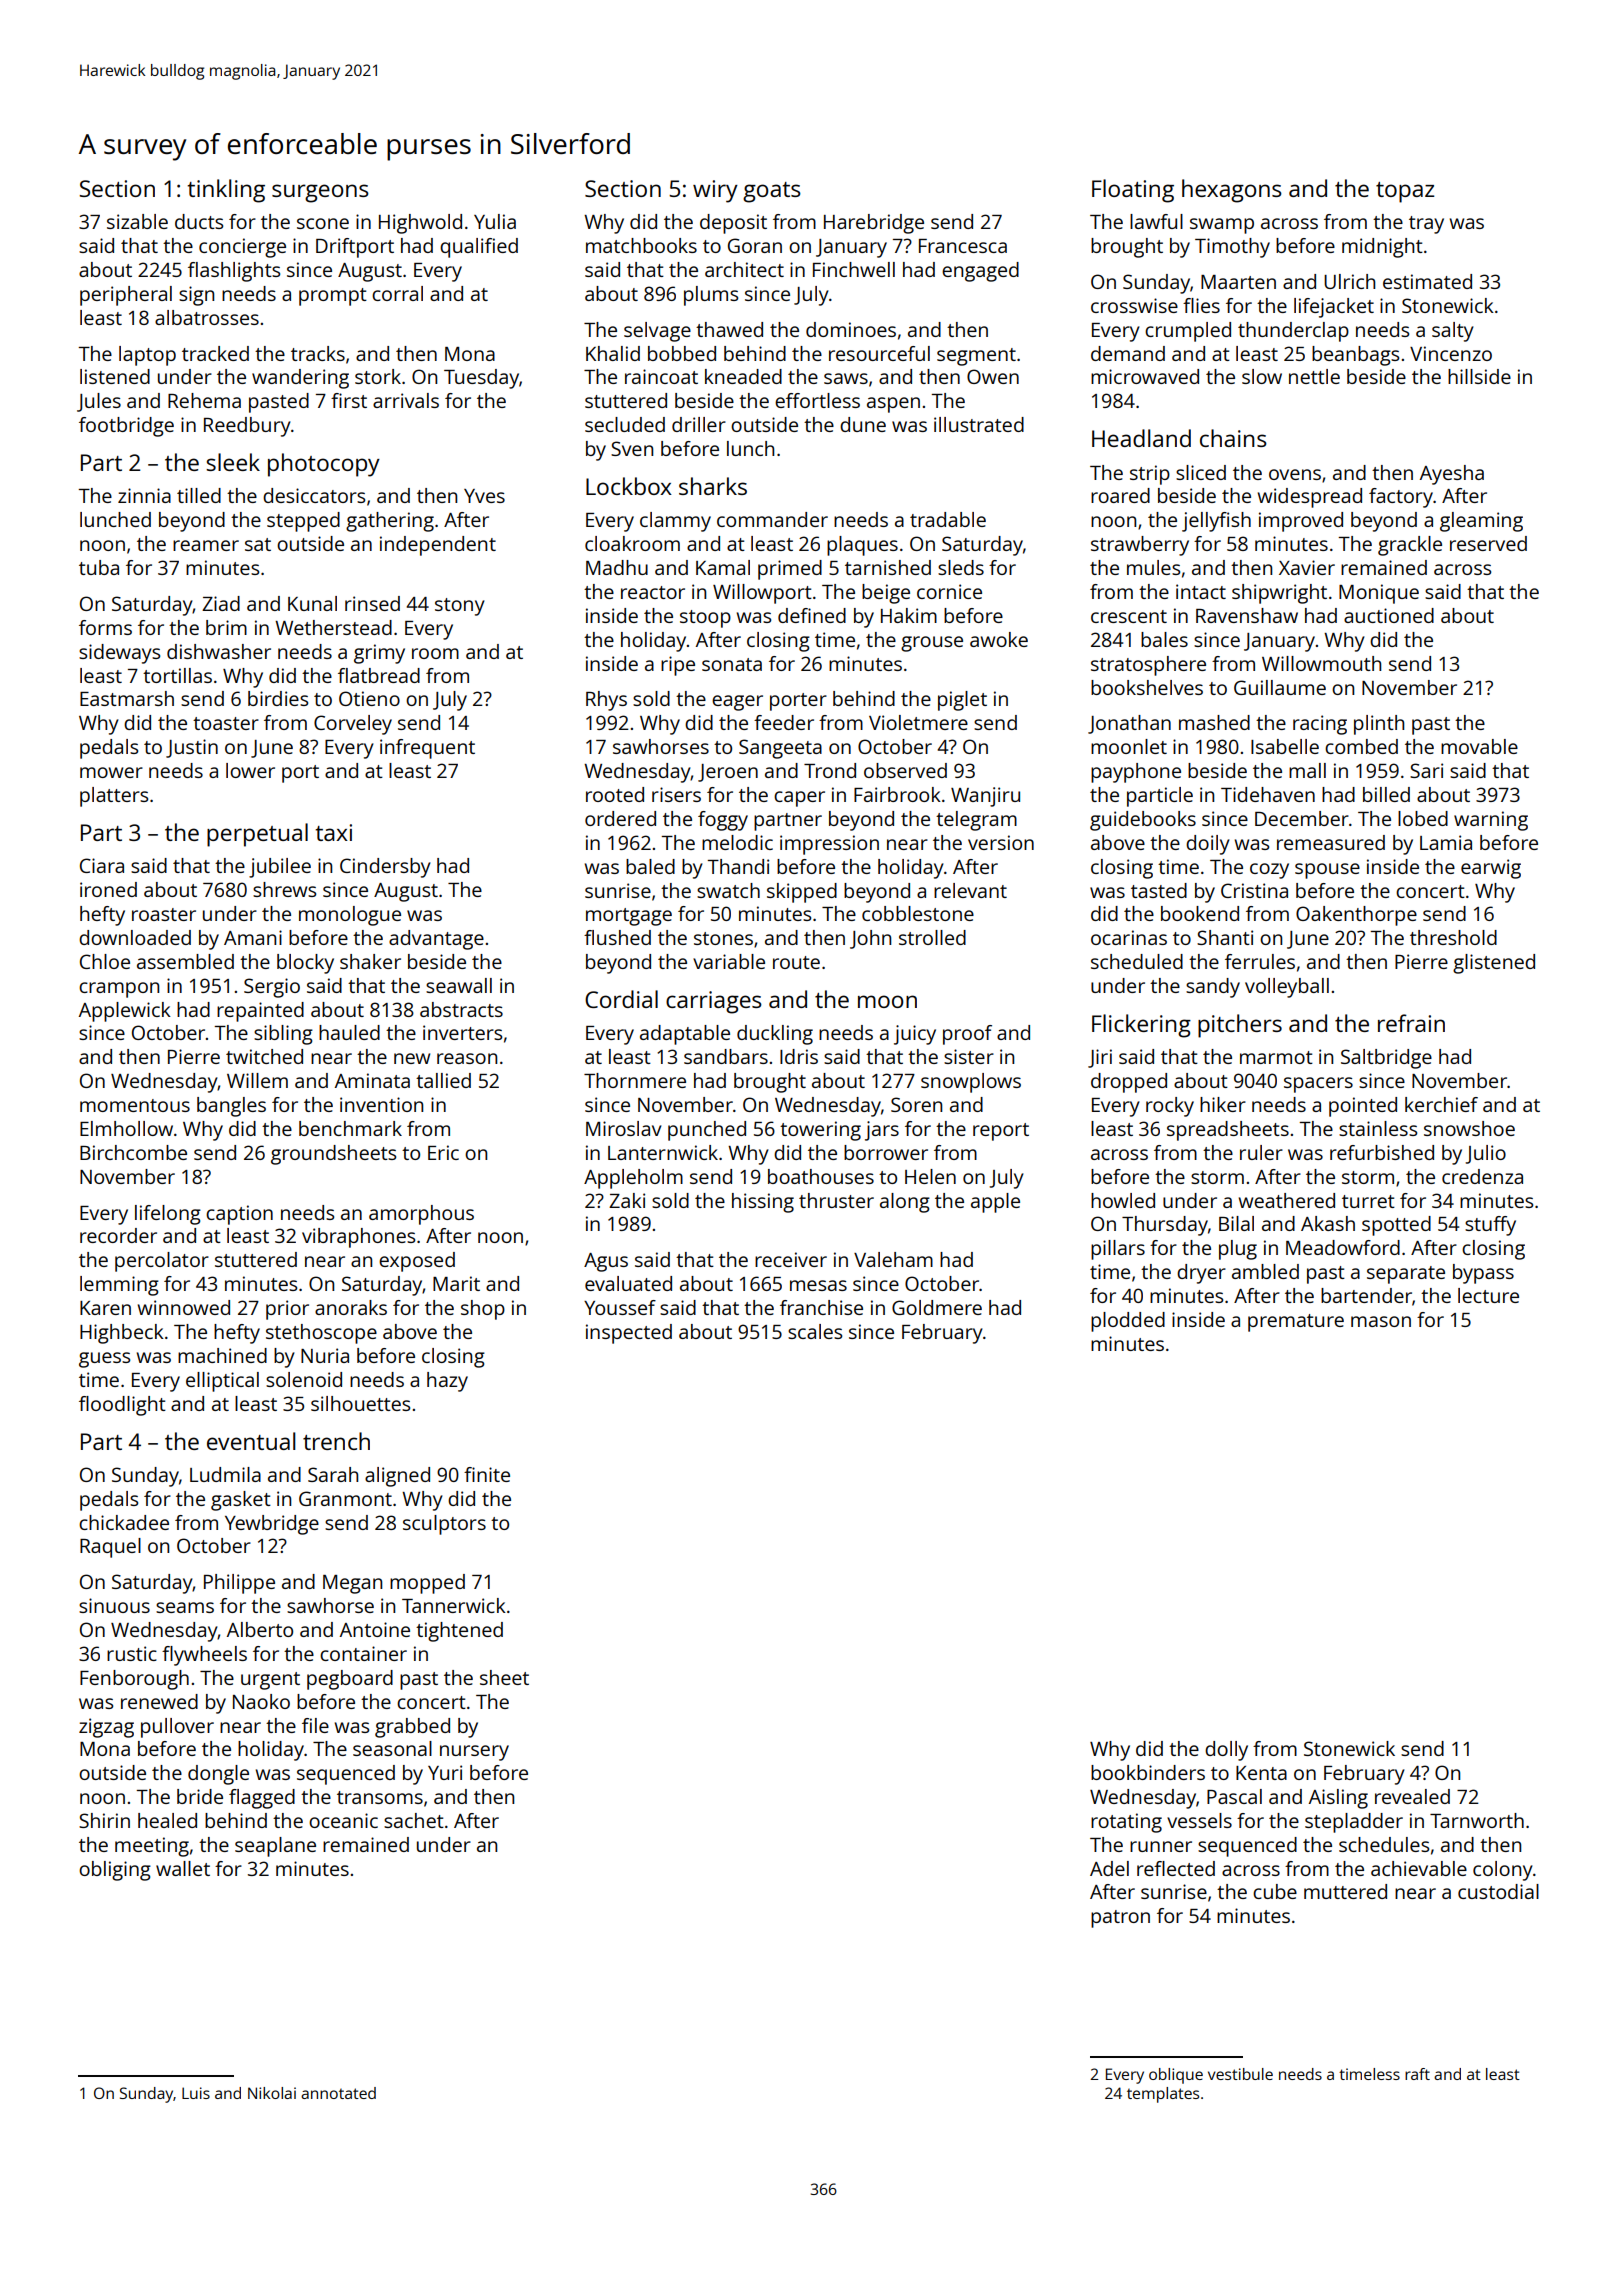 The image size is (1620, 2292). What do you see at coordinates (755, 245) in the screenshot?
I see `Goran` at bounding box center [755, 245].
